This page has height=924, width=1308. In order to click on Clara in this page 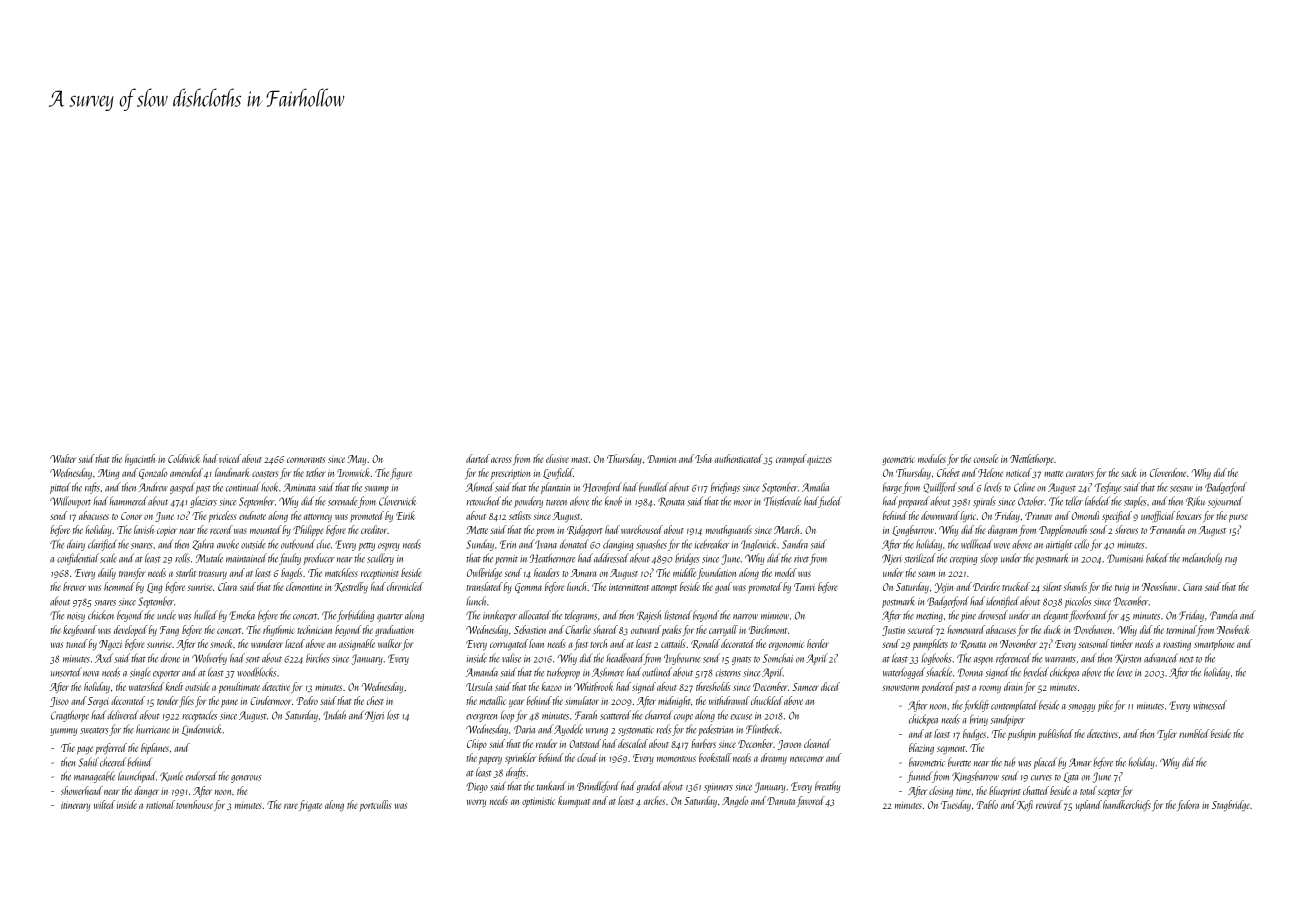, I will do `click(227, 586)`.
